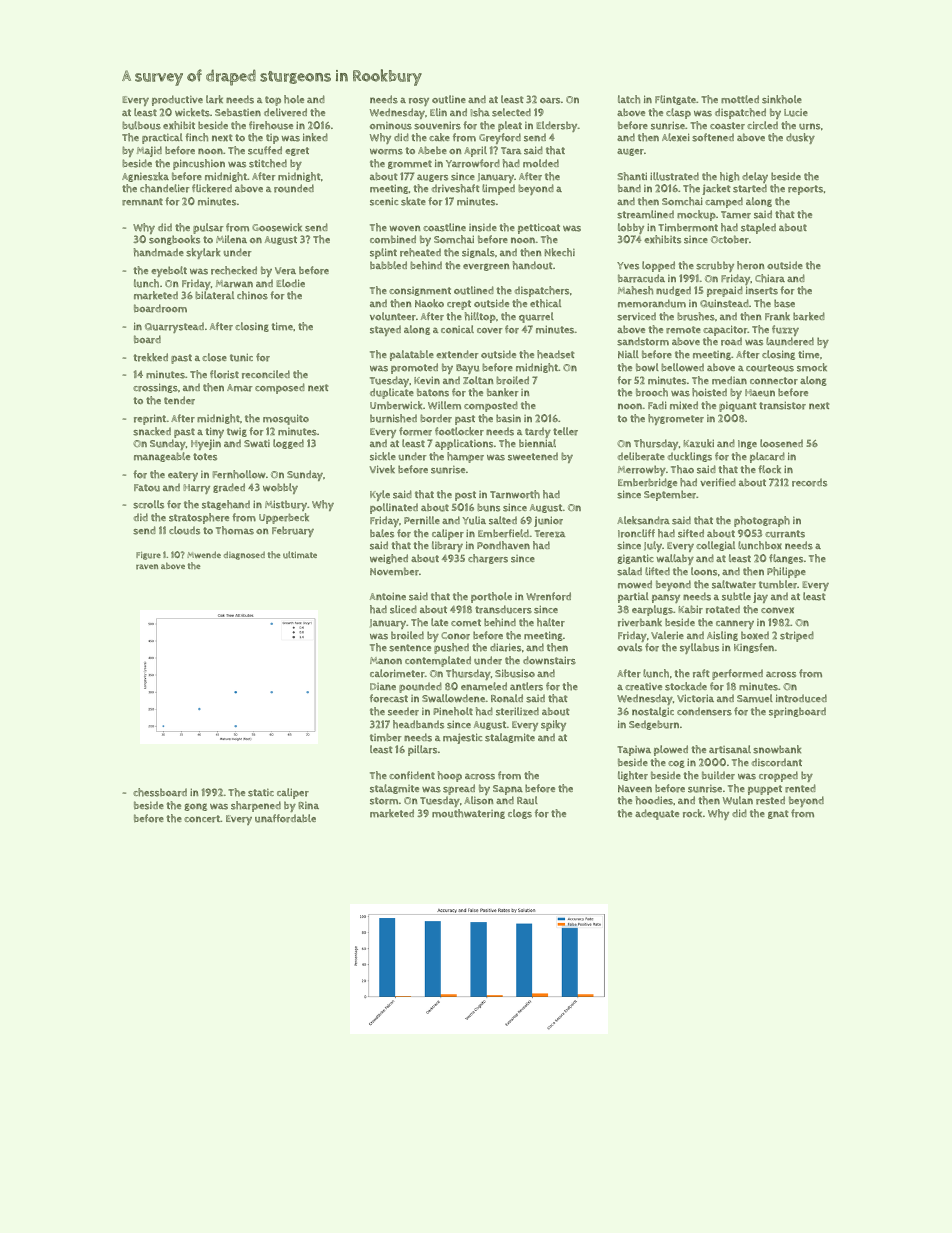  What do you see at coordinates (436, 418) in the screenshot?
I see `border` at bounding box center [436, 418].
